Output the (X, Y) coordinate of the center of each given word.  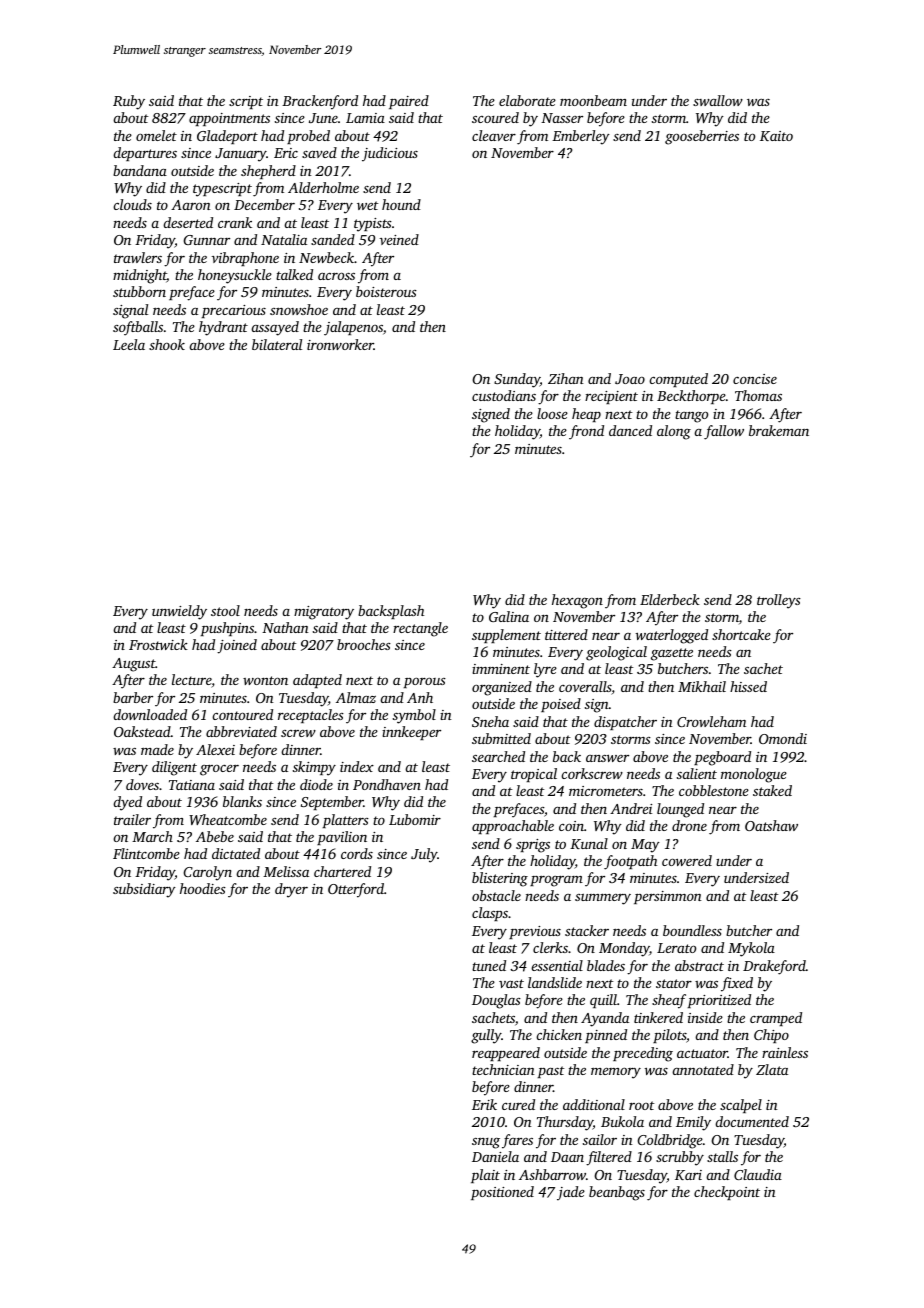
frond (586, 432)
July (424, 855)
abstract (699, 965)
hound (401, 204)
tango (691, 416)
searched (498, 756)
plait (485, 1176)
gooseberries (702, 137)
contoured (242, 714)
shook (167, 344)
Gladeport (227, 137)
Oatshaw (771, 825)
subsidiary (144, 890)
